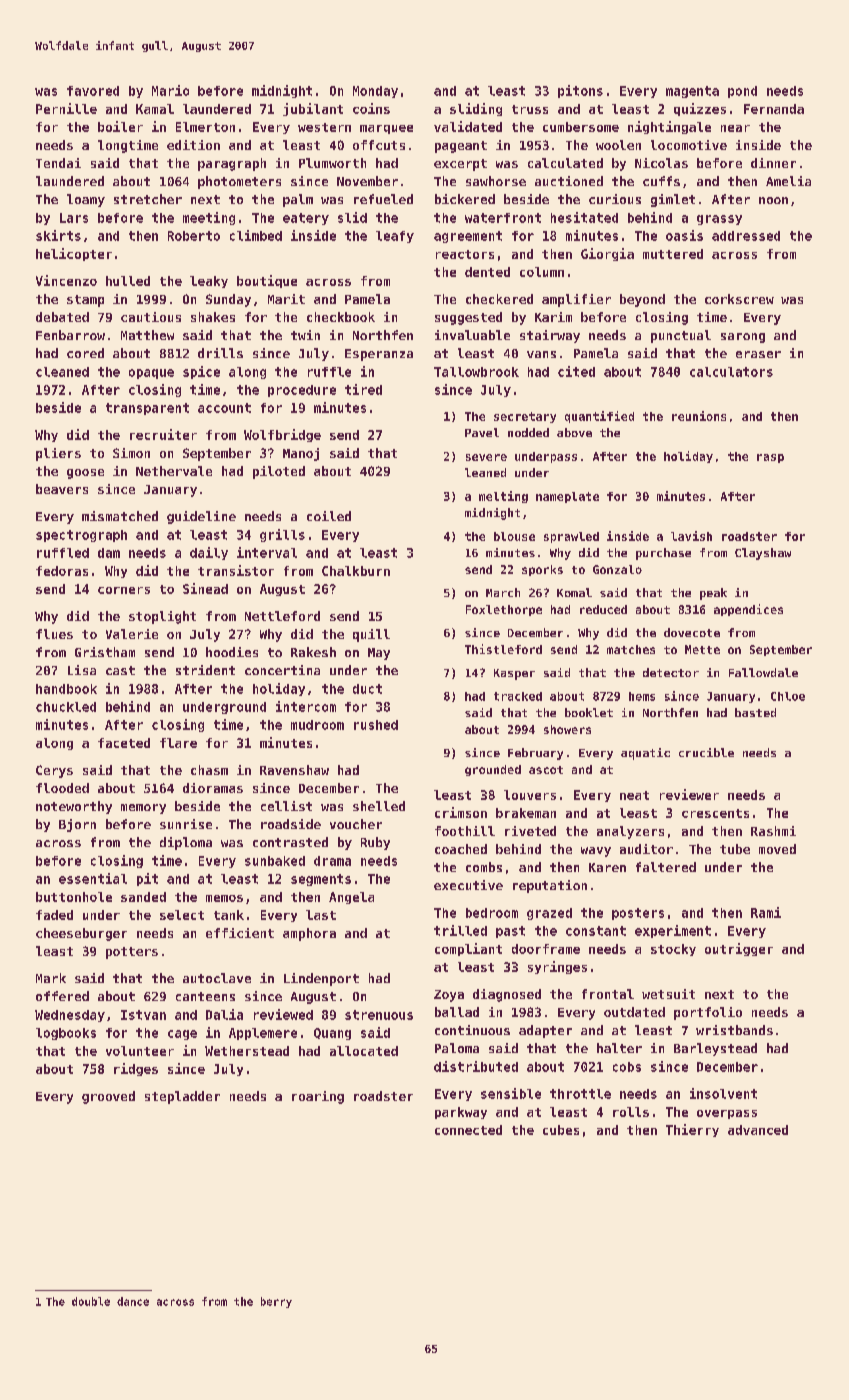 This image has height=1400, width=849. I want to click on Tendai, so click(58, 163).
